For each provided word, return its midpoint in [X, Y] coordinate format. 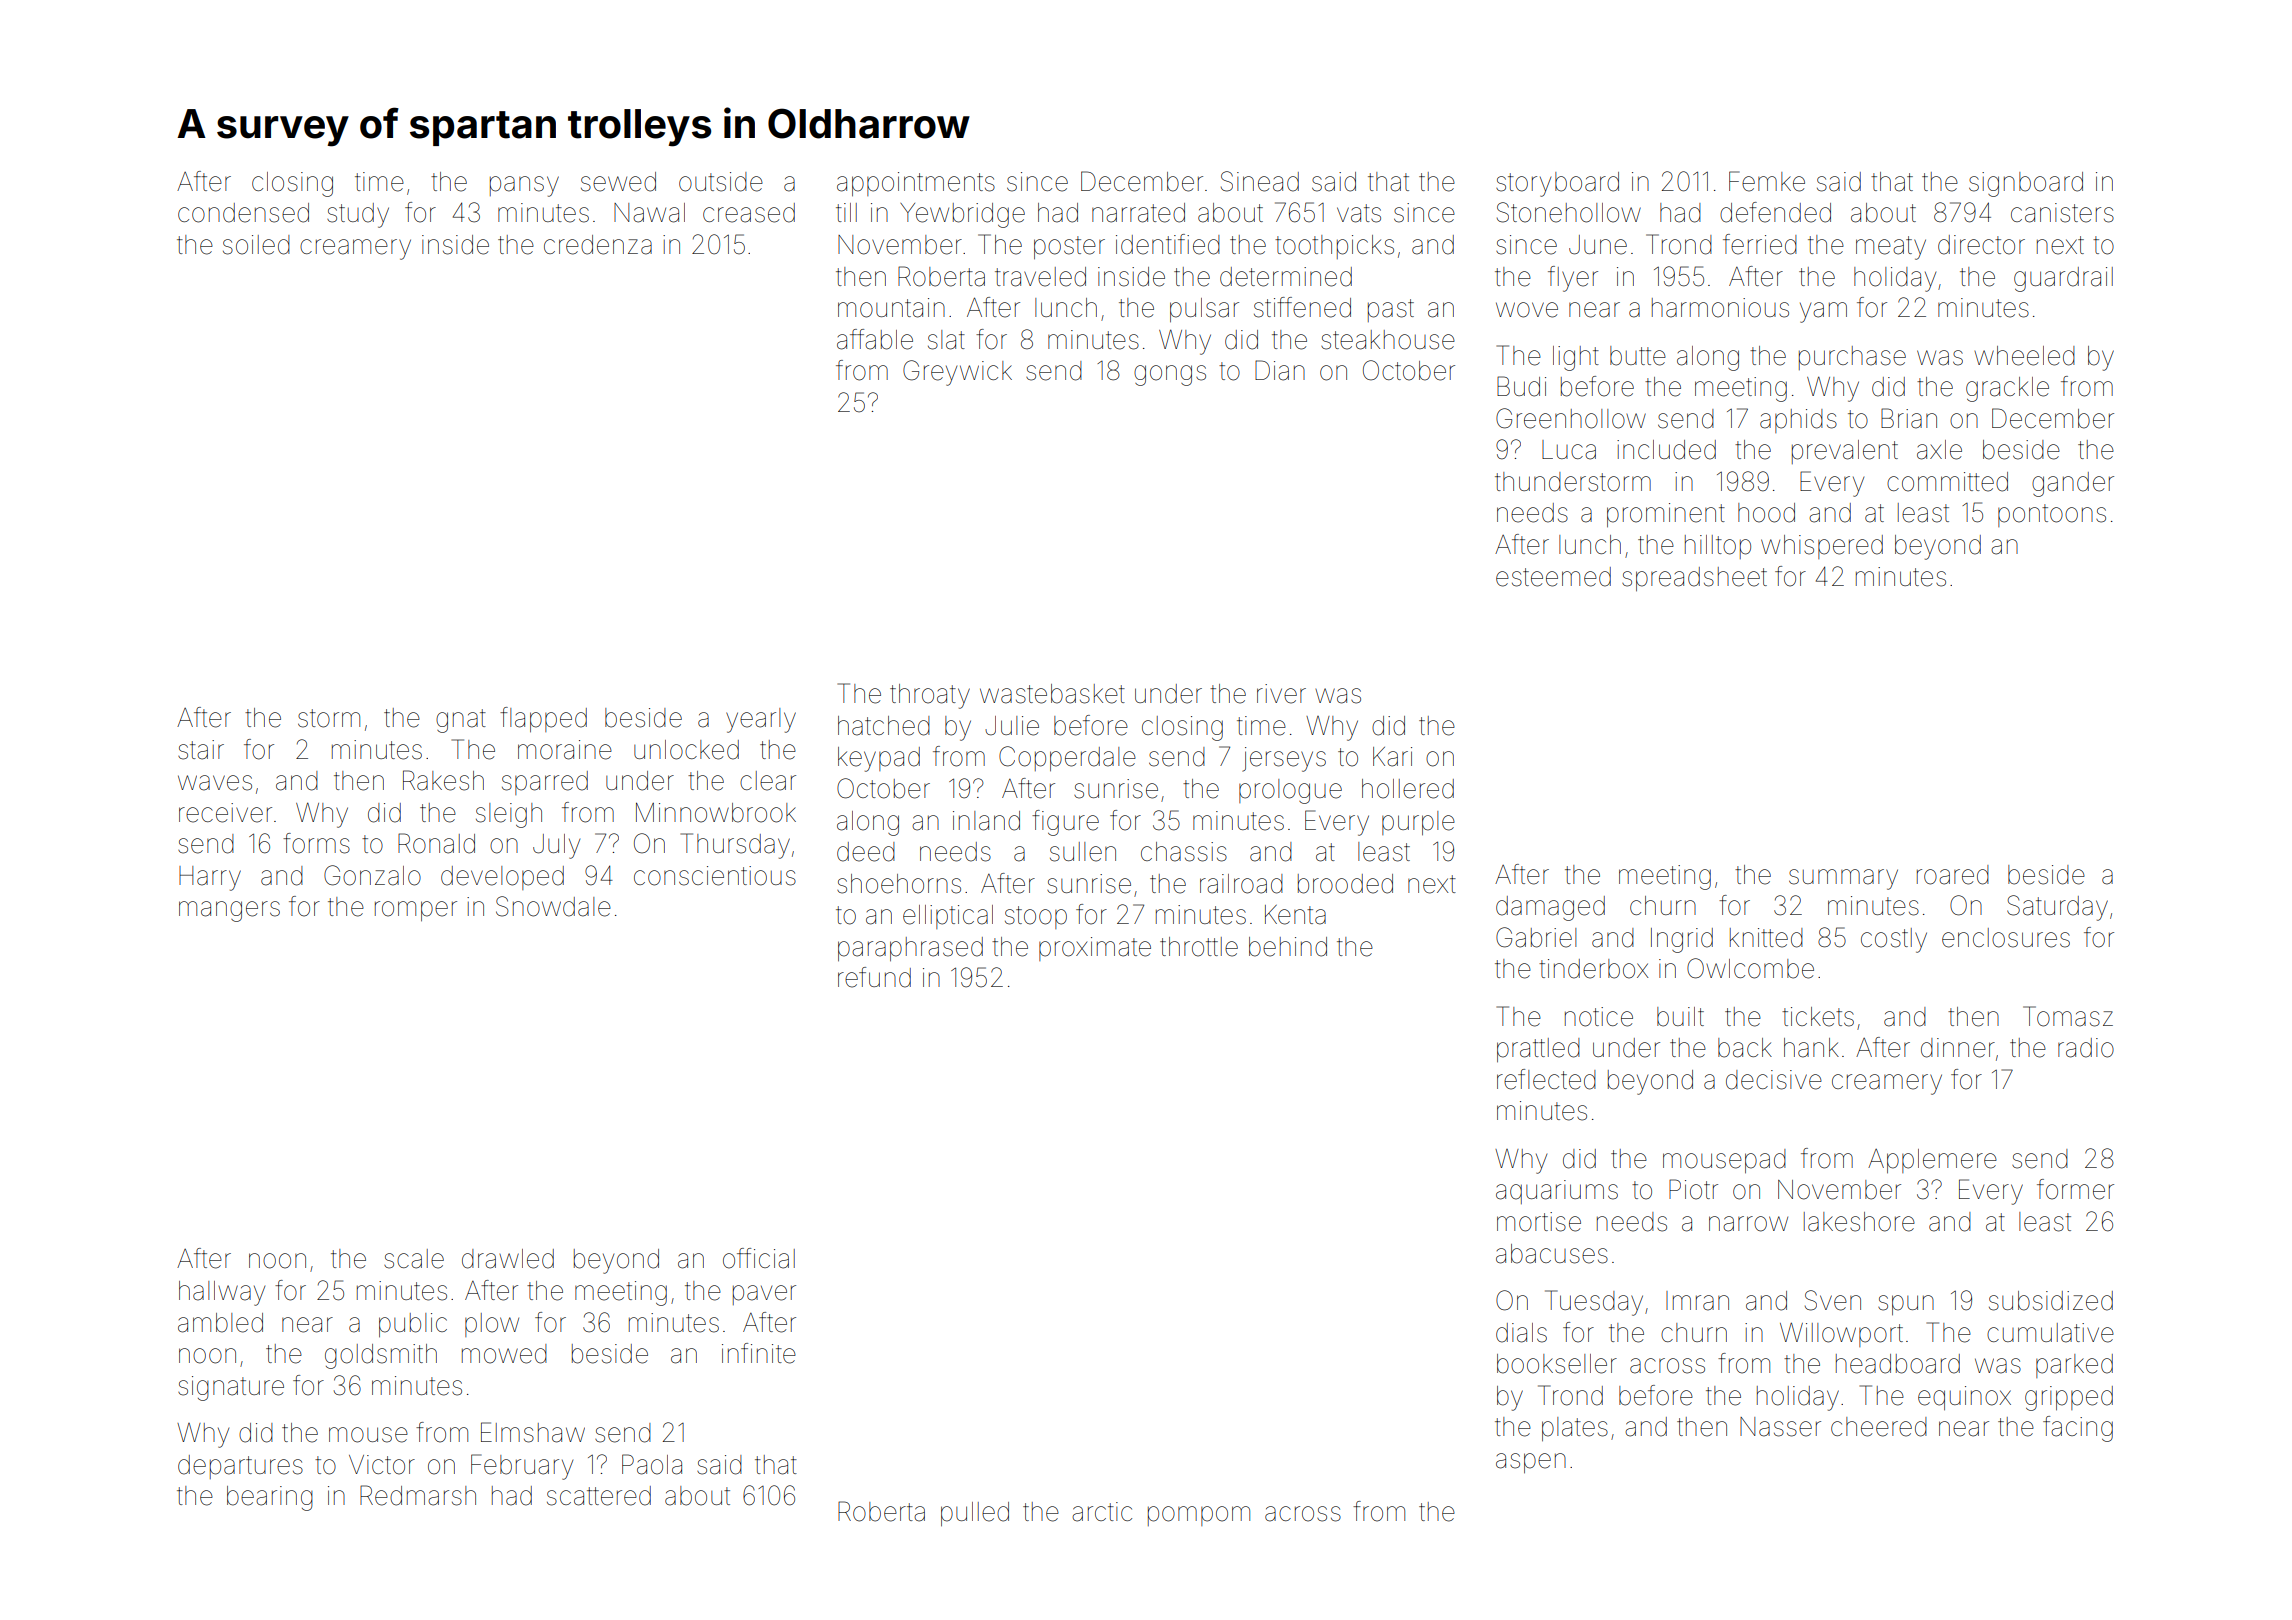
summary [1843, 879]
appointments [916, 184]
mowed [504, 1354]
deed [866, 852]
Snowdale [553, 906]
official [759, 1258]
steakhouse [1388, 340]
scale [414, 1259]
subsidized [2051, 1301]
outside [721, 182]
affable [875, 339]
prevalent [1845, 452]
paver [764, 1295]
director [1981, 245]
